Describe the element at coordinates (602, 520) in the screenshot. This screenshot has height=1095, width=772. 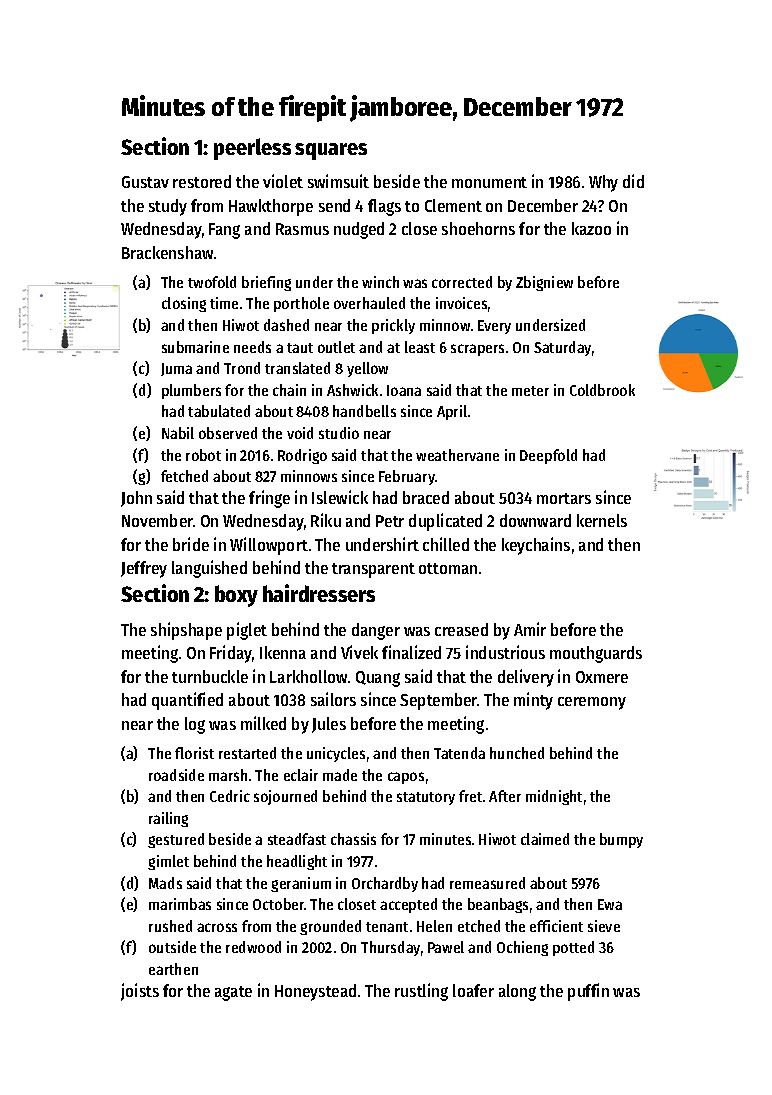
I see `kernels` at that location.
